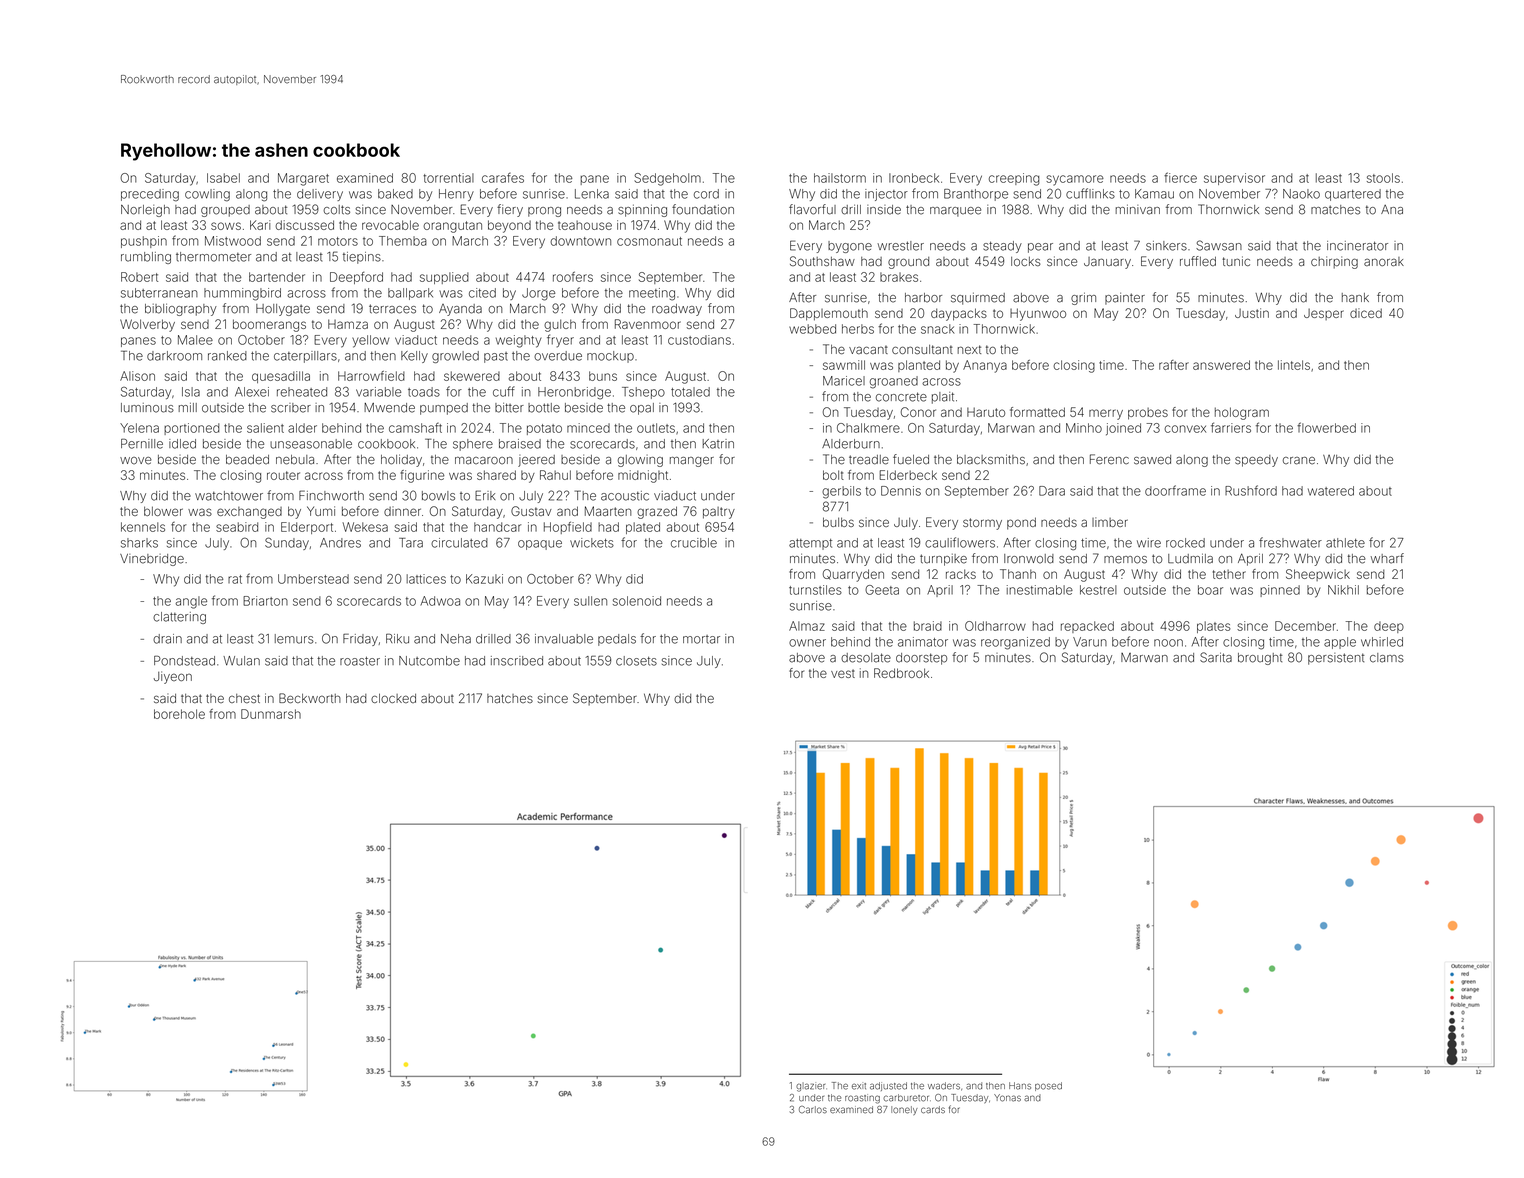  I want to click on borehole, so click(179, 714).
